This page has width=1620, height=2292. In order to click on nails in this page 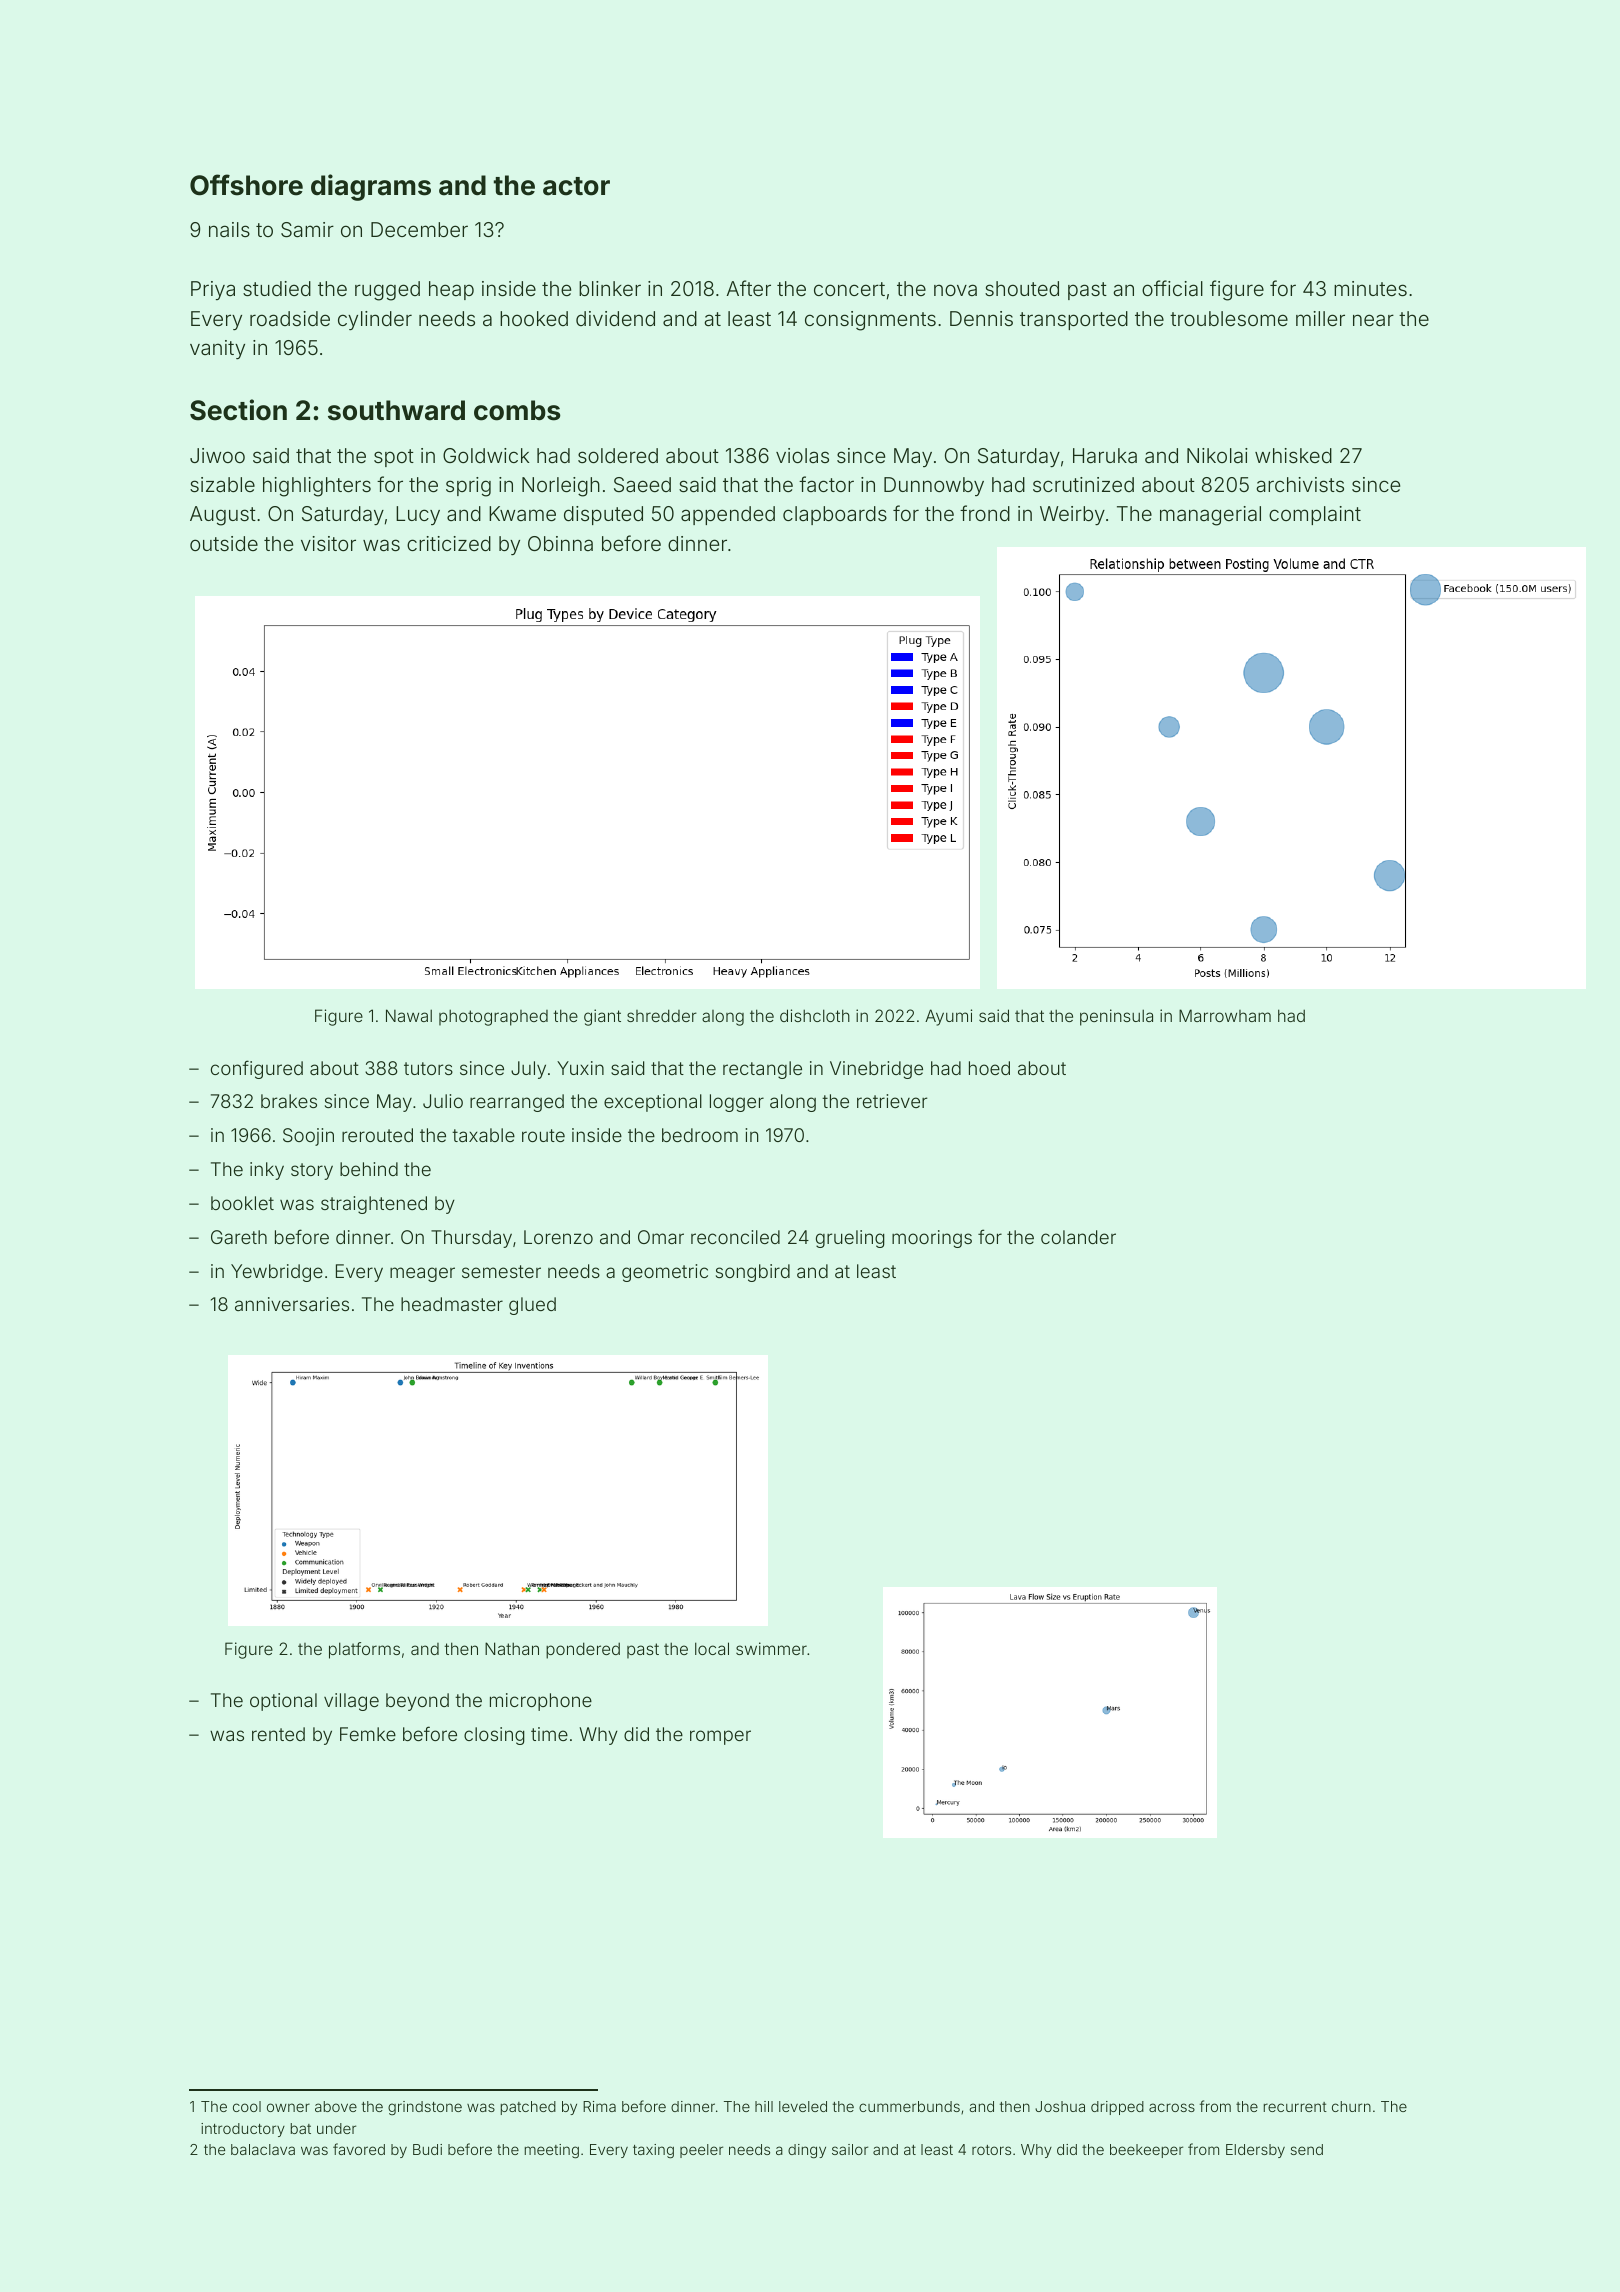, I will do `click(229, 229)`.
